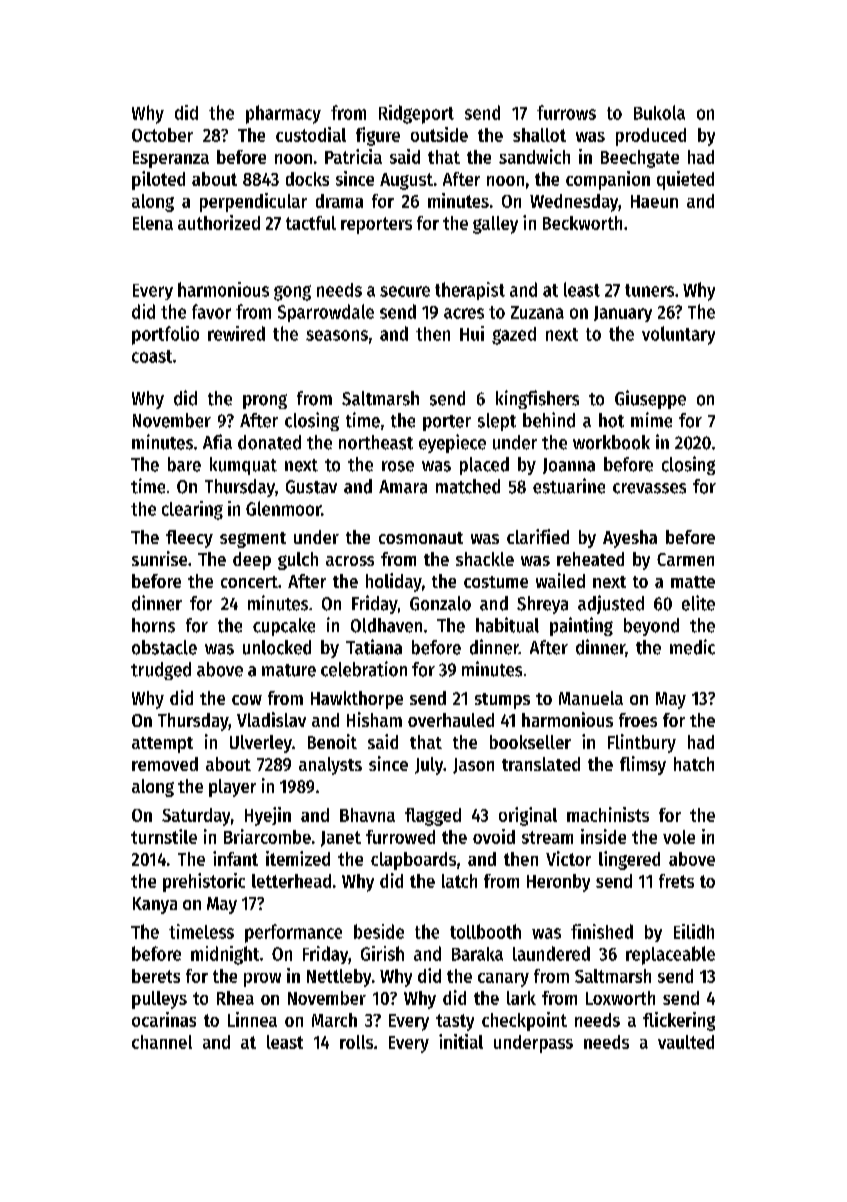  What do you see at coordinates (686, 1042) in the screenshot?
I see `vaulted` at bounding box center [686, 1042].
